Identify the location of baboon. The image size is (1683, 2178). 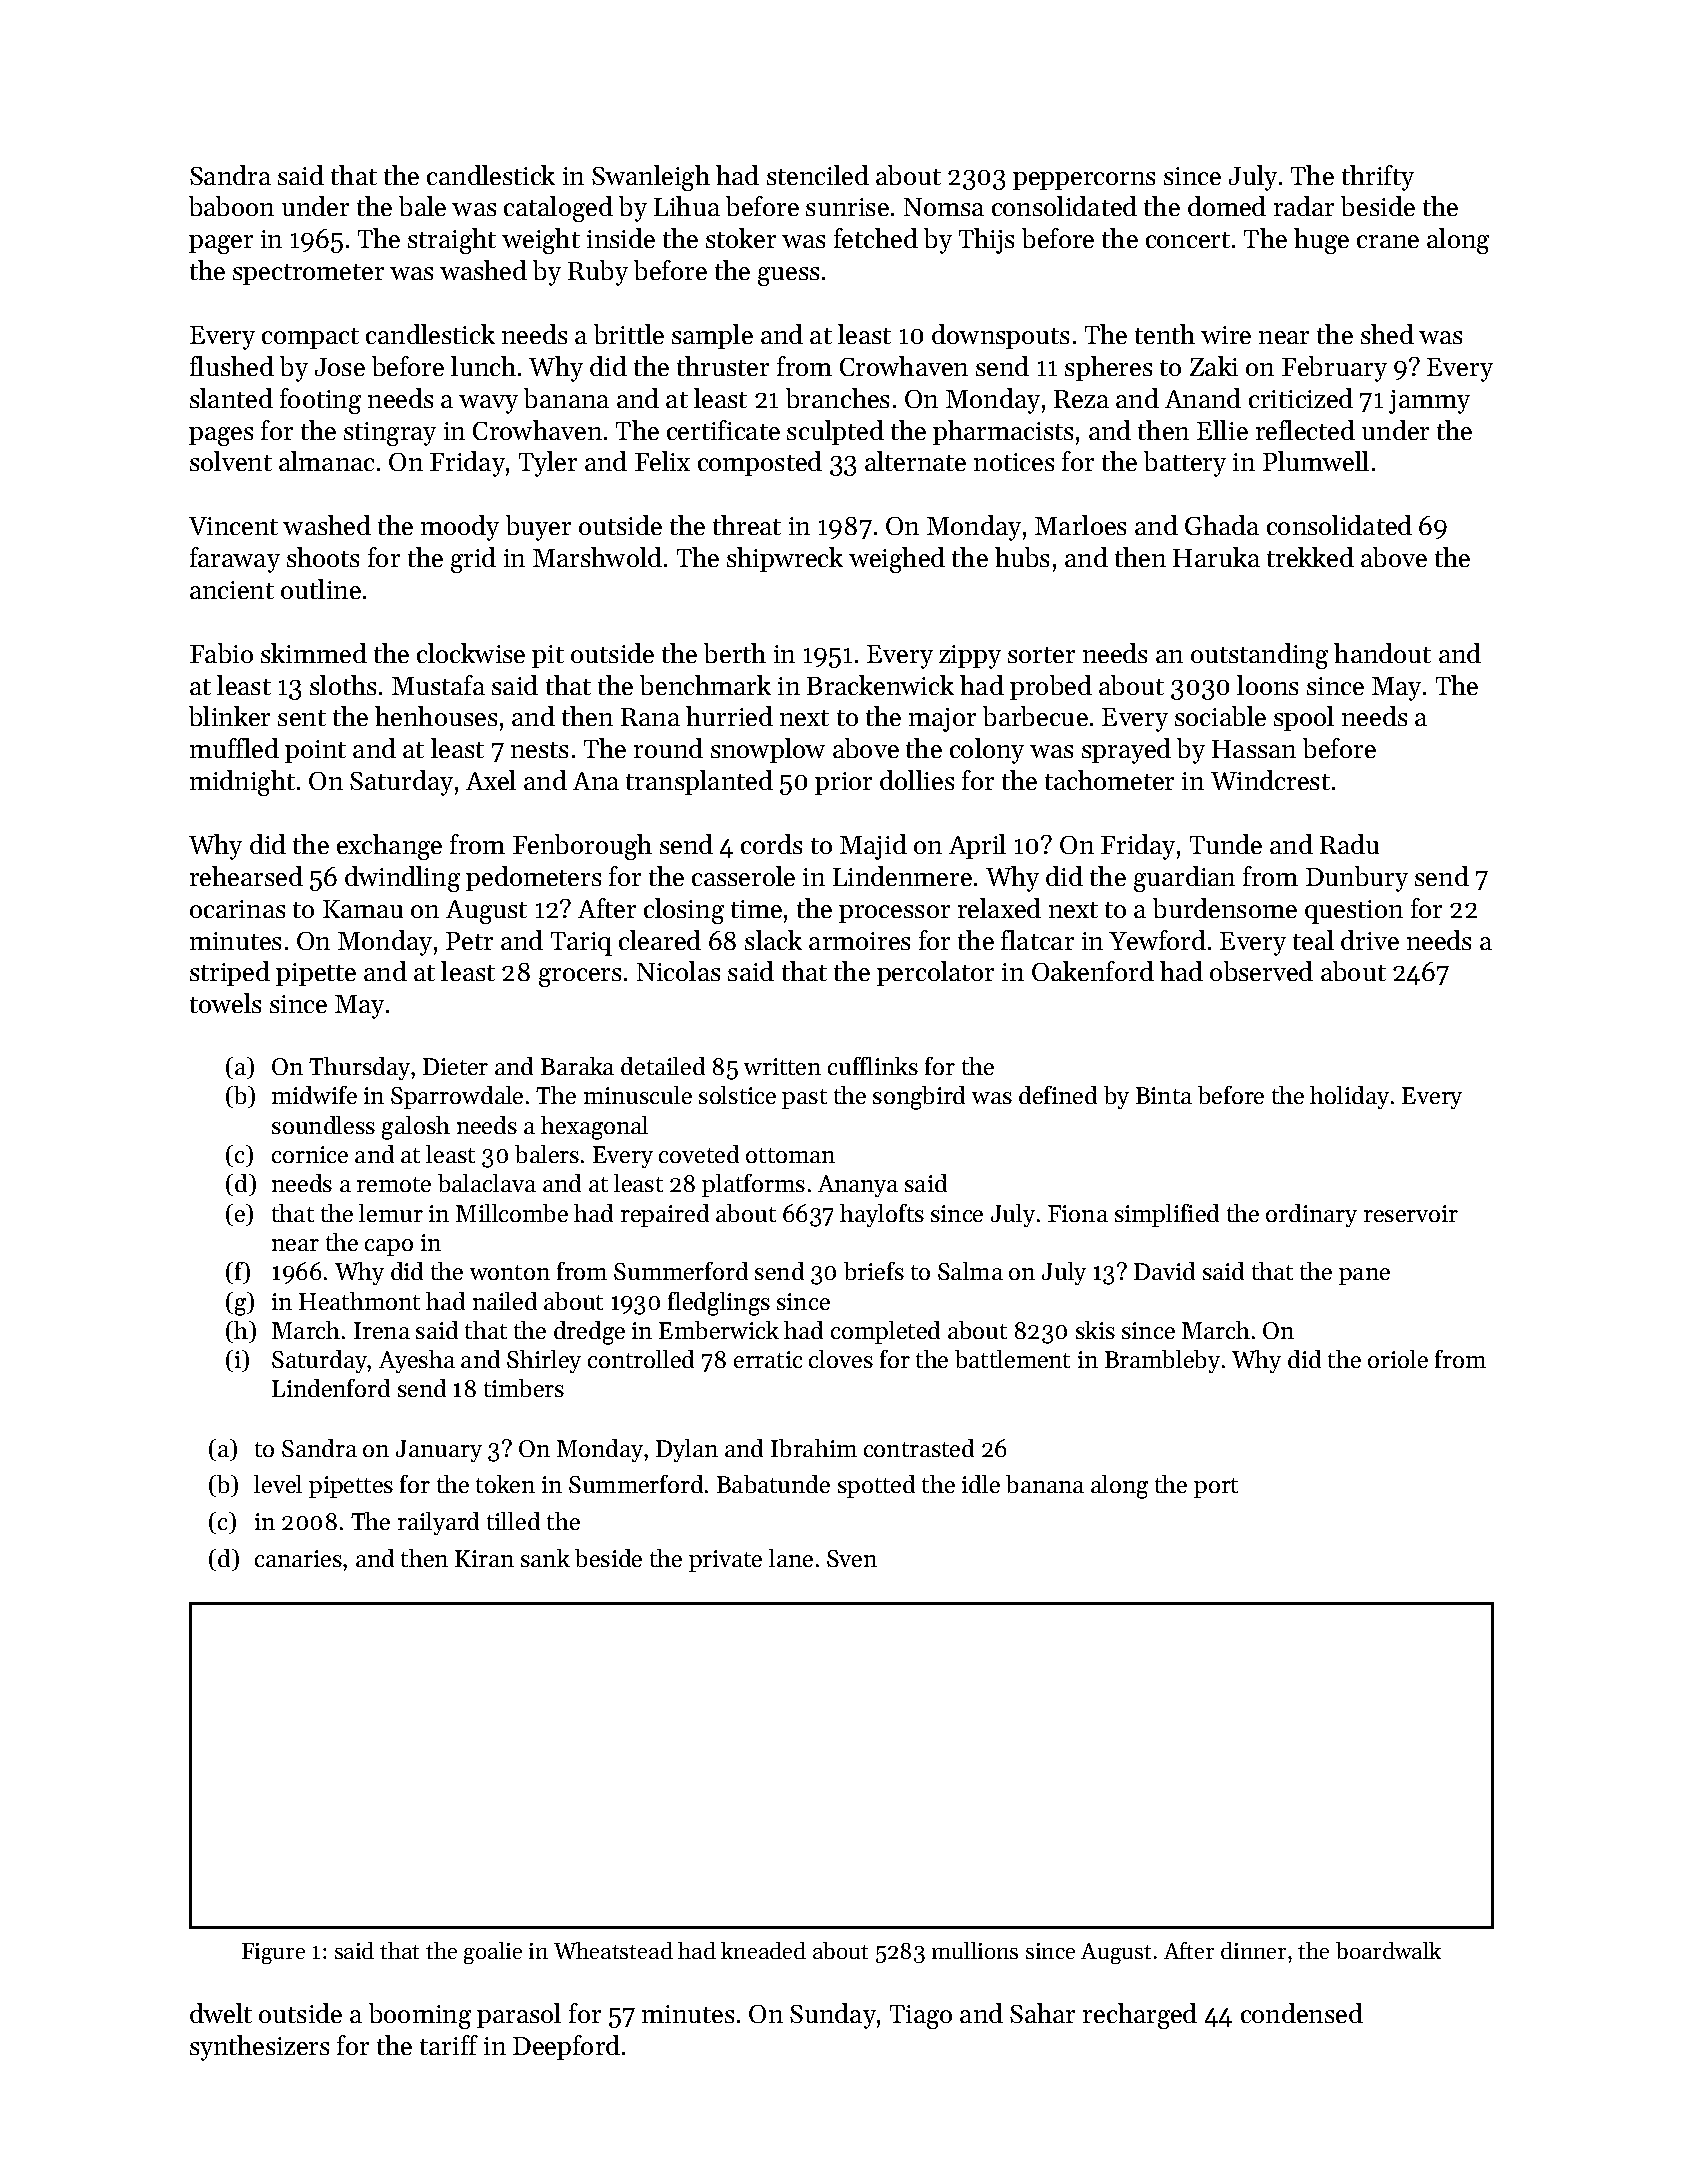
(231, 206).
